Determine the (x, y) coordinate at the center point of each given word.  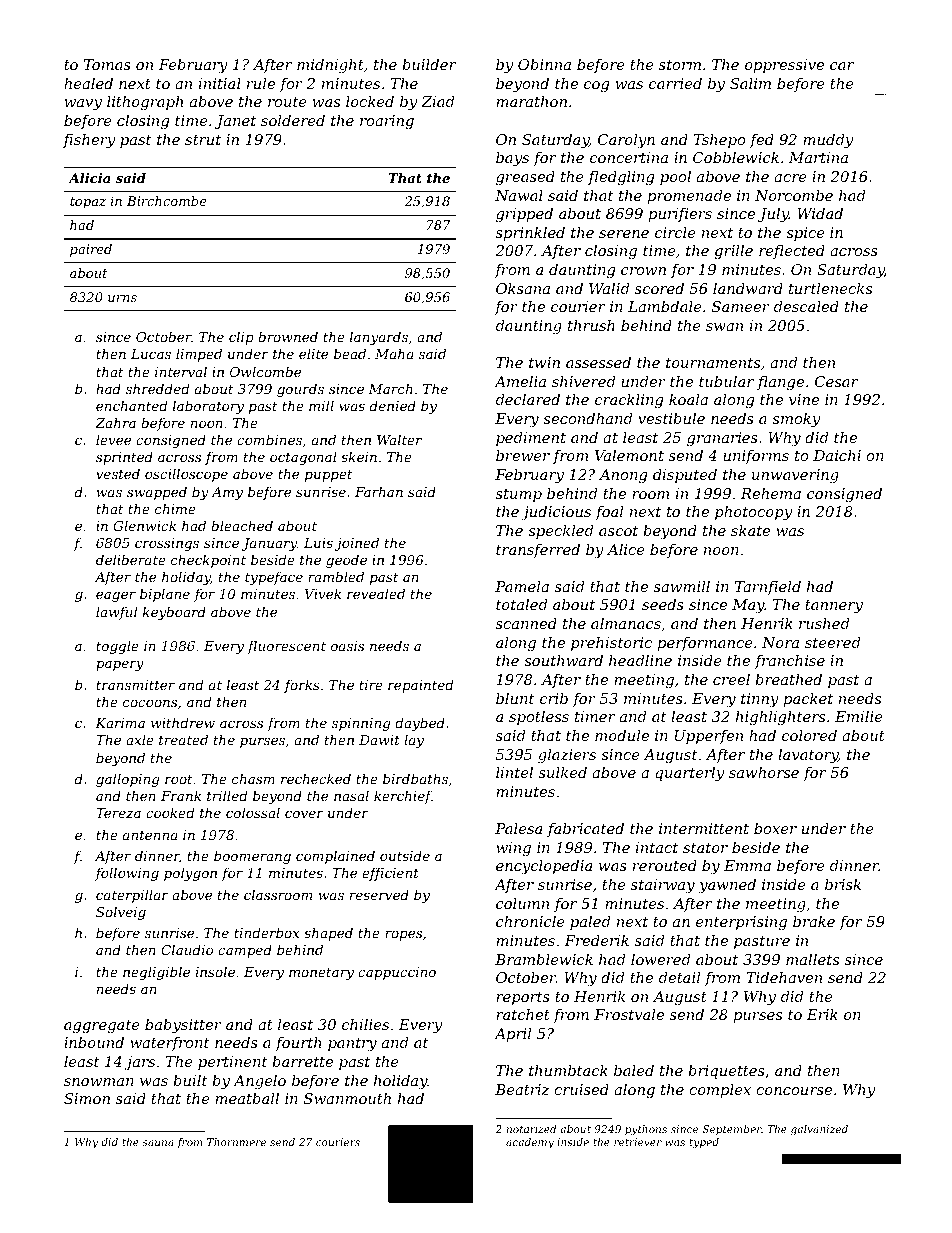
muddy (828, 141)
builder (429, 64)
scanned (526, 623)
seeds (663, 604)
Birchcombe (167, 201)
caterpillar (132, 896)
